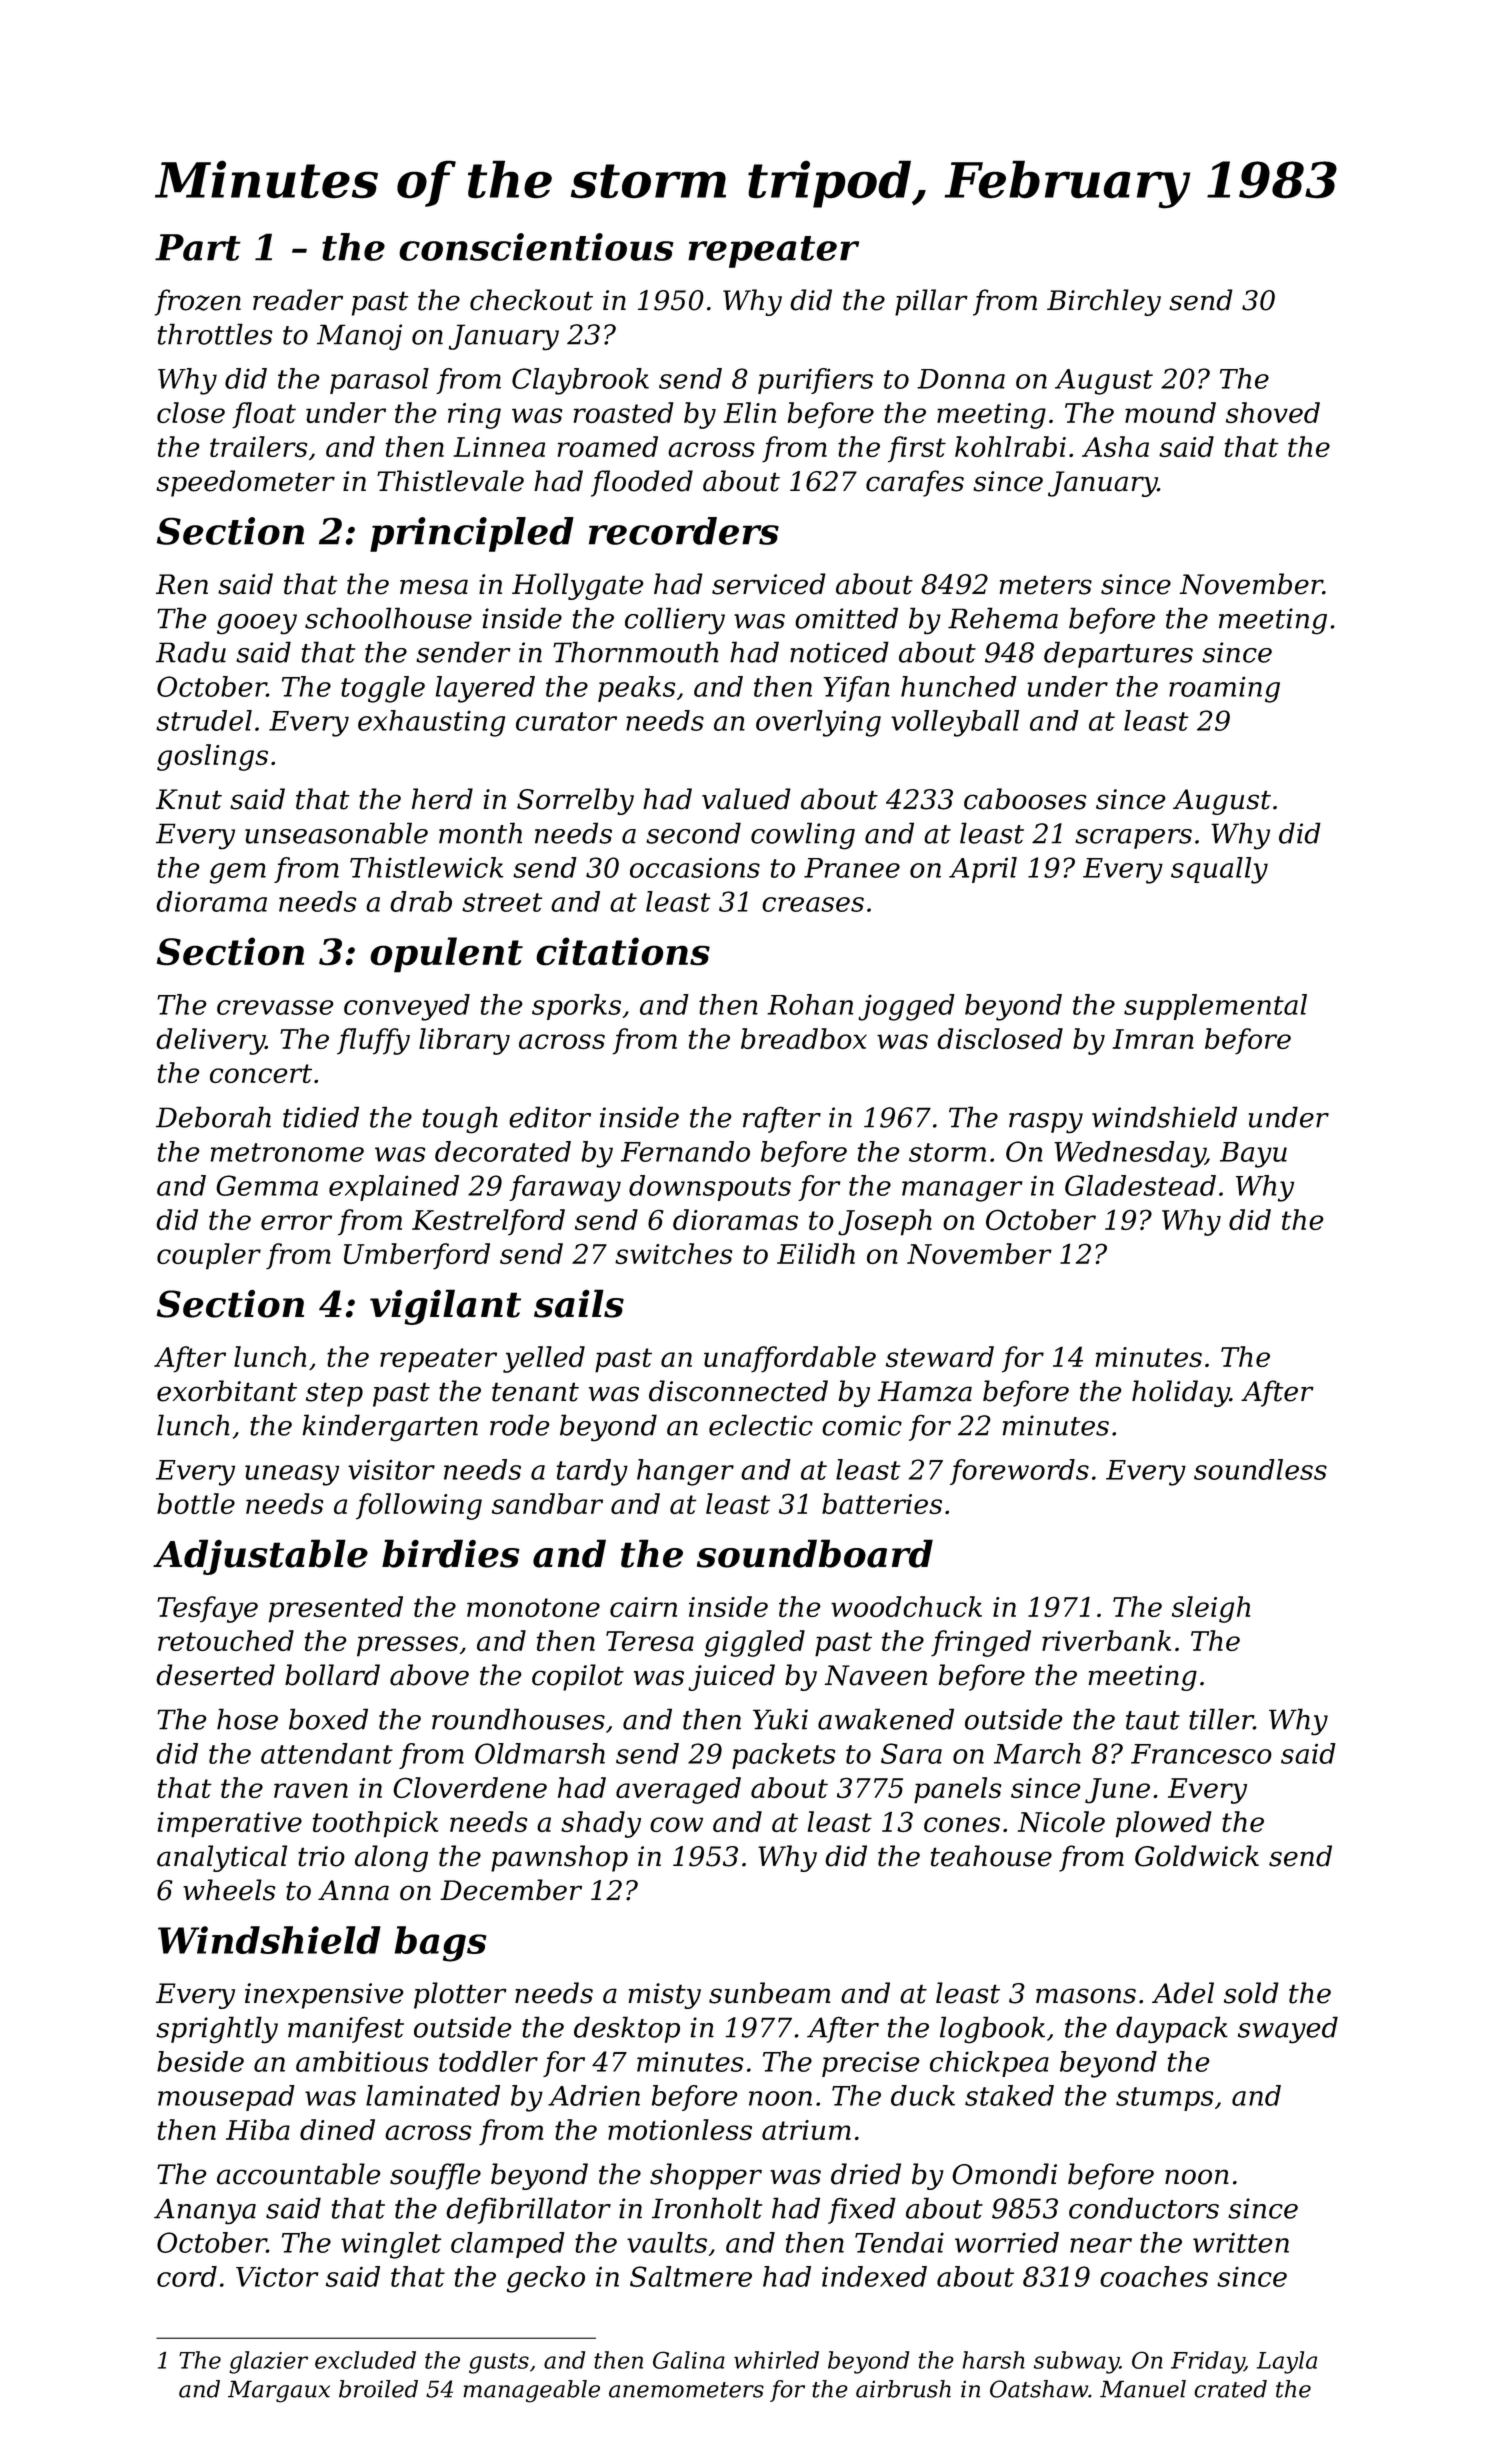  I want to click on holiday, so click(1181, 1393).
